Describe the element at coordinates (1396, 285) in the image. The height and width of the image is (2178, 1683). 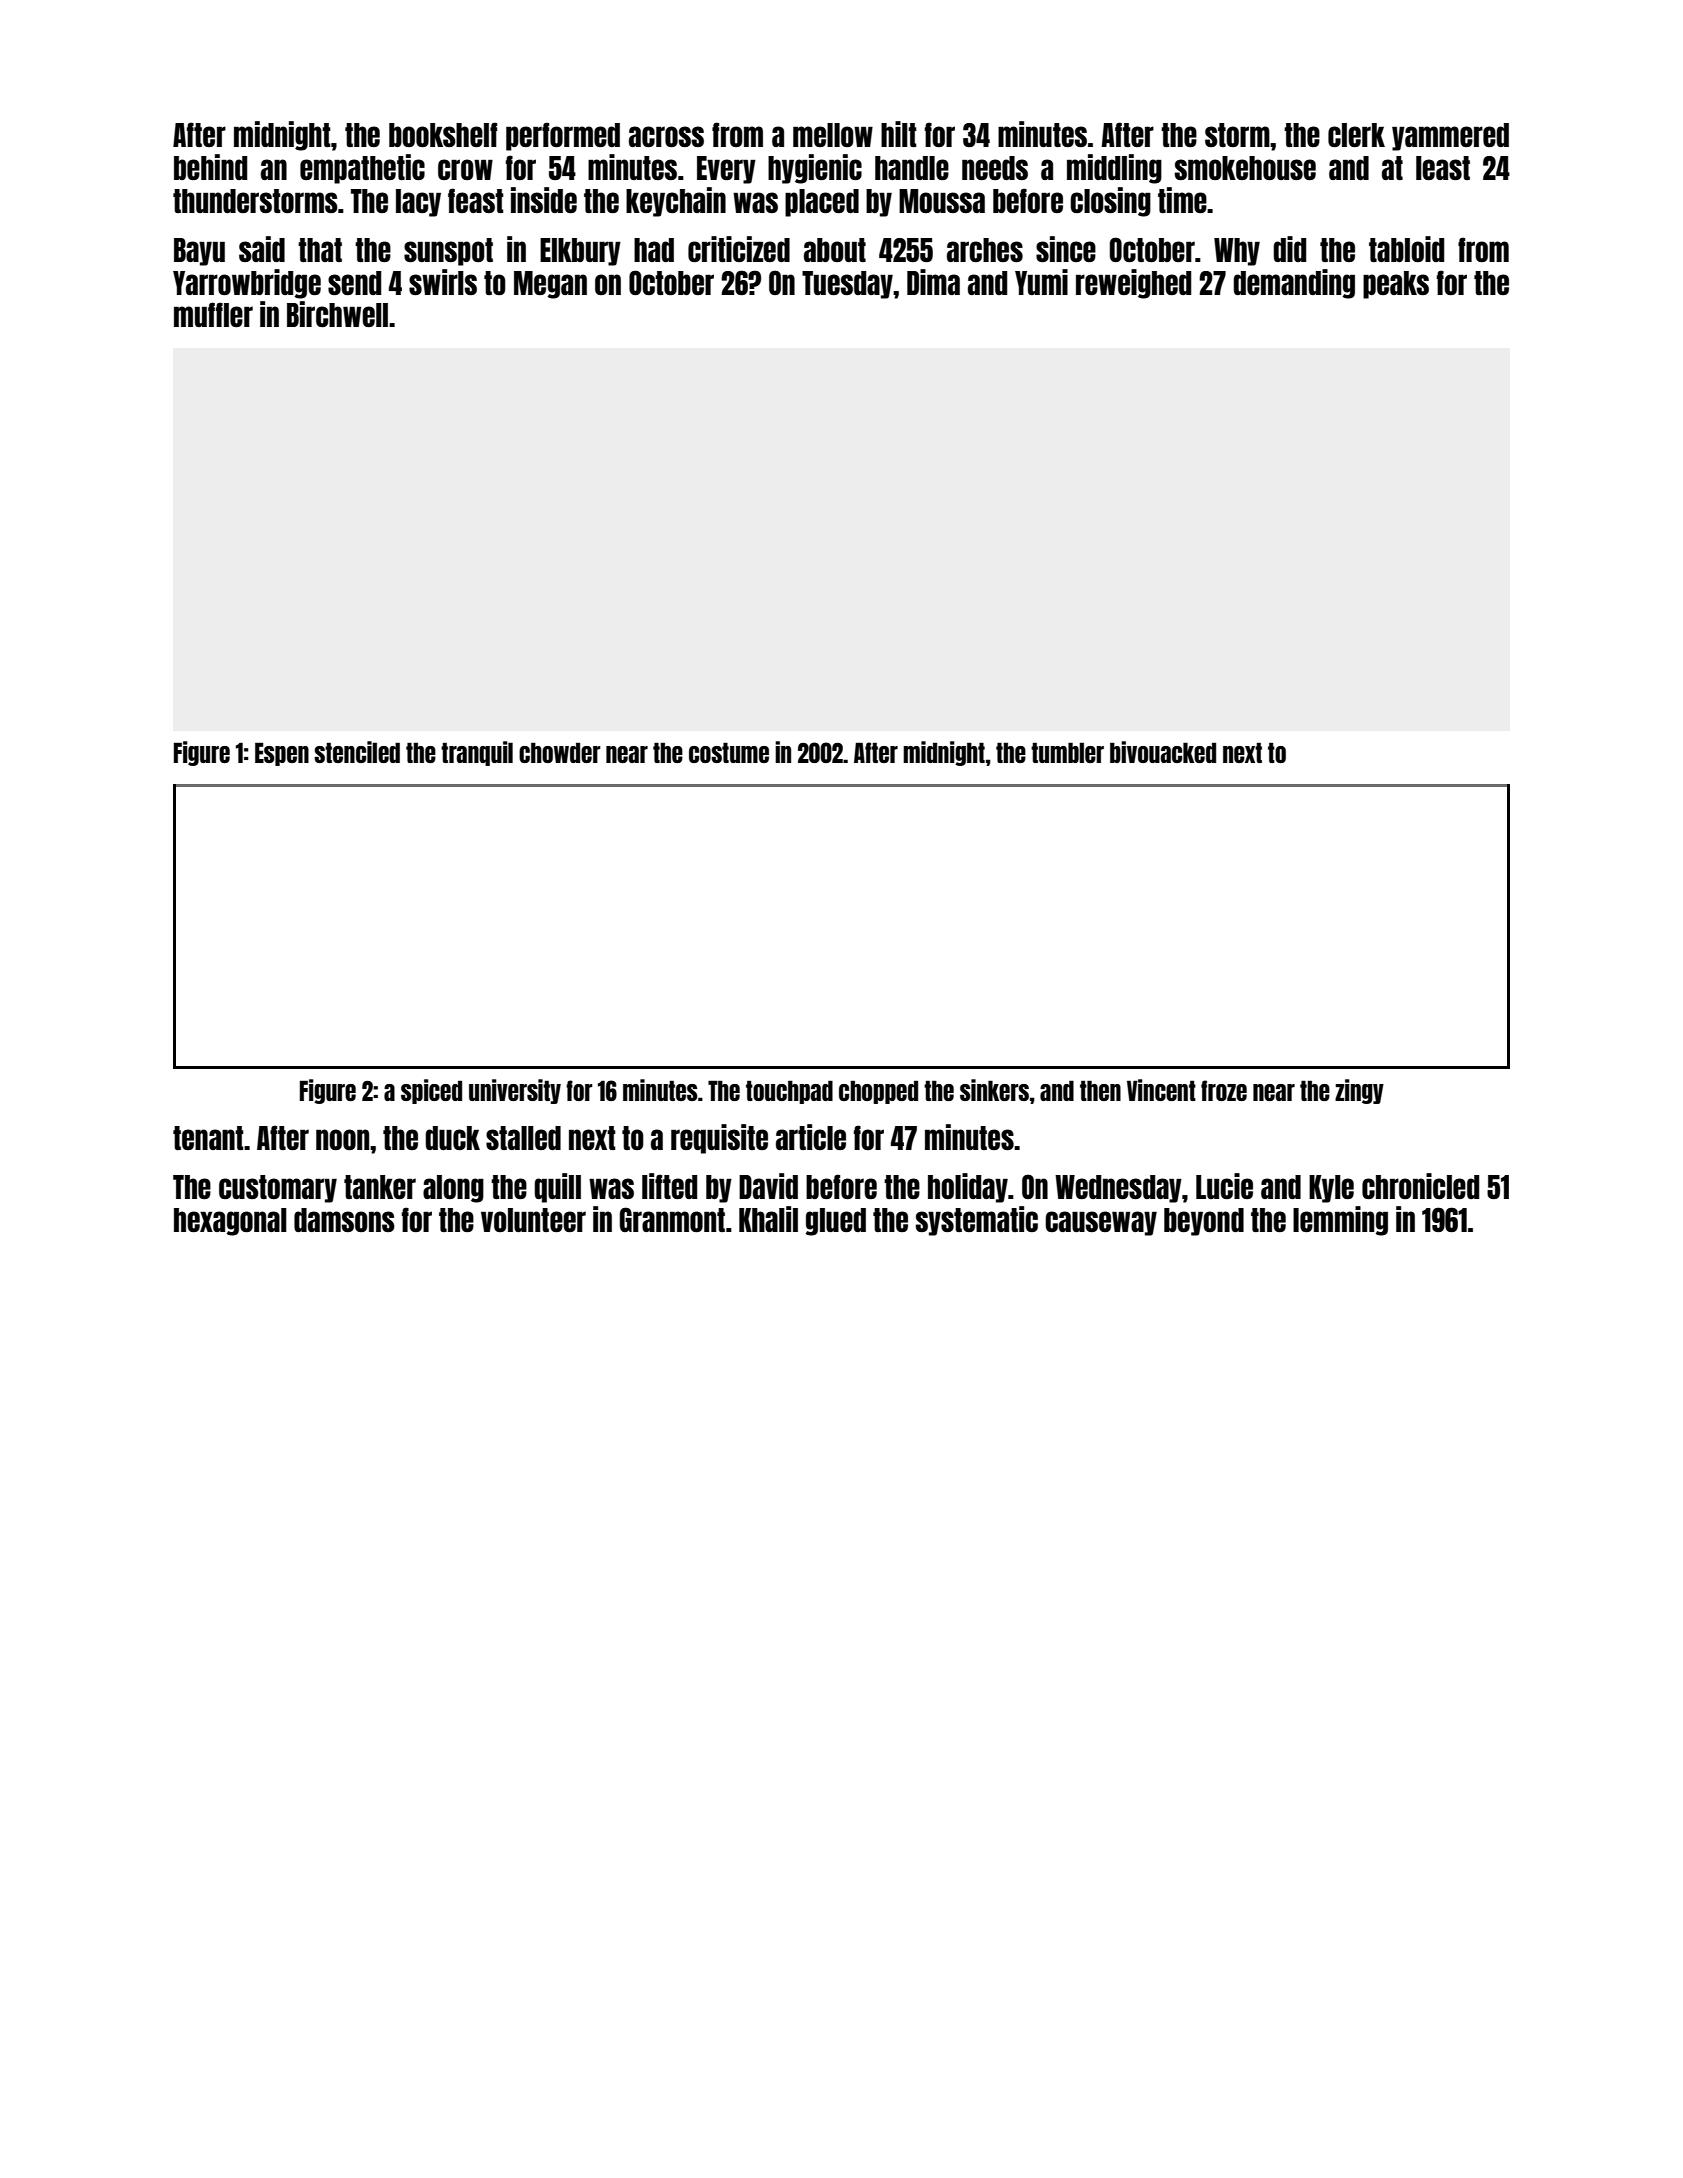
I see `peaks` at that location.
